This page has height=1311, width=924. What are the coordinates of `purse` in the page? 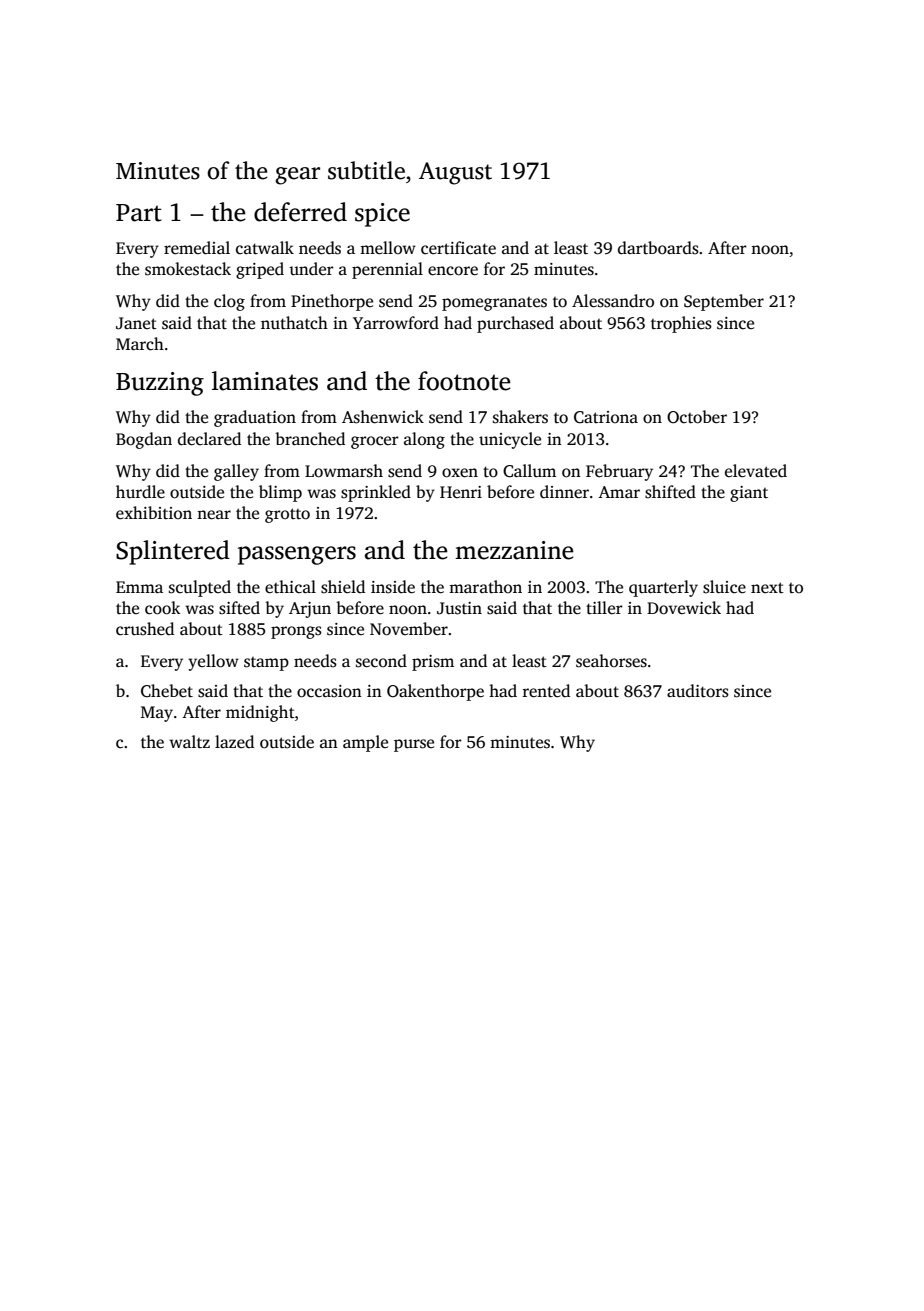 It's located at (414, 745).
